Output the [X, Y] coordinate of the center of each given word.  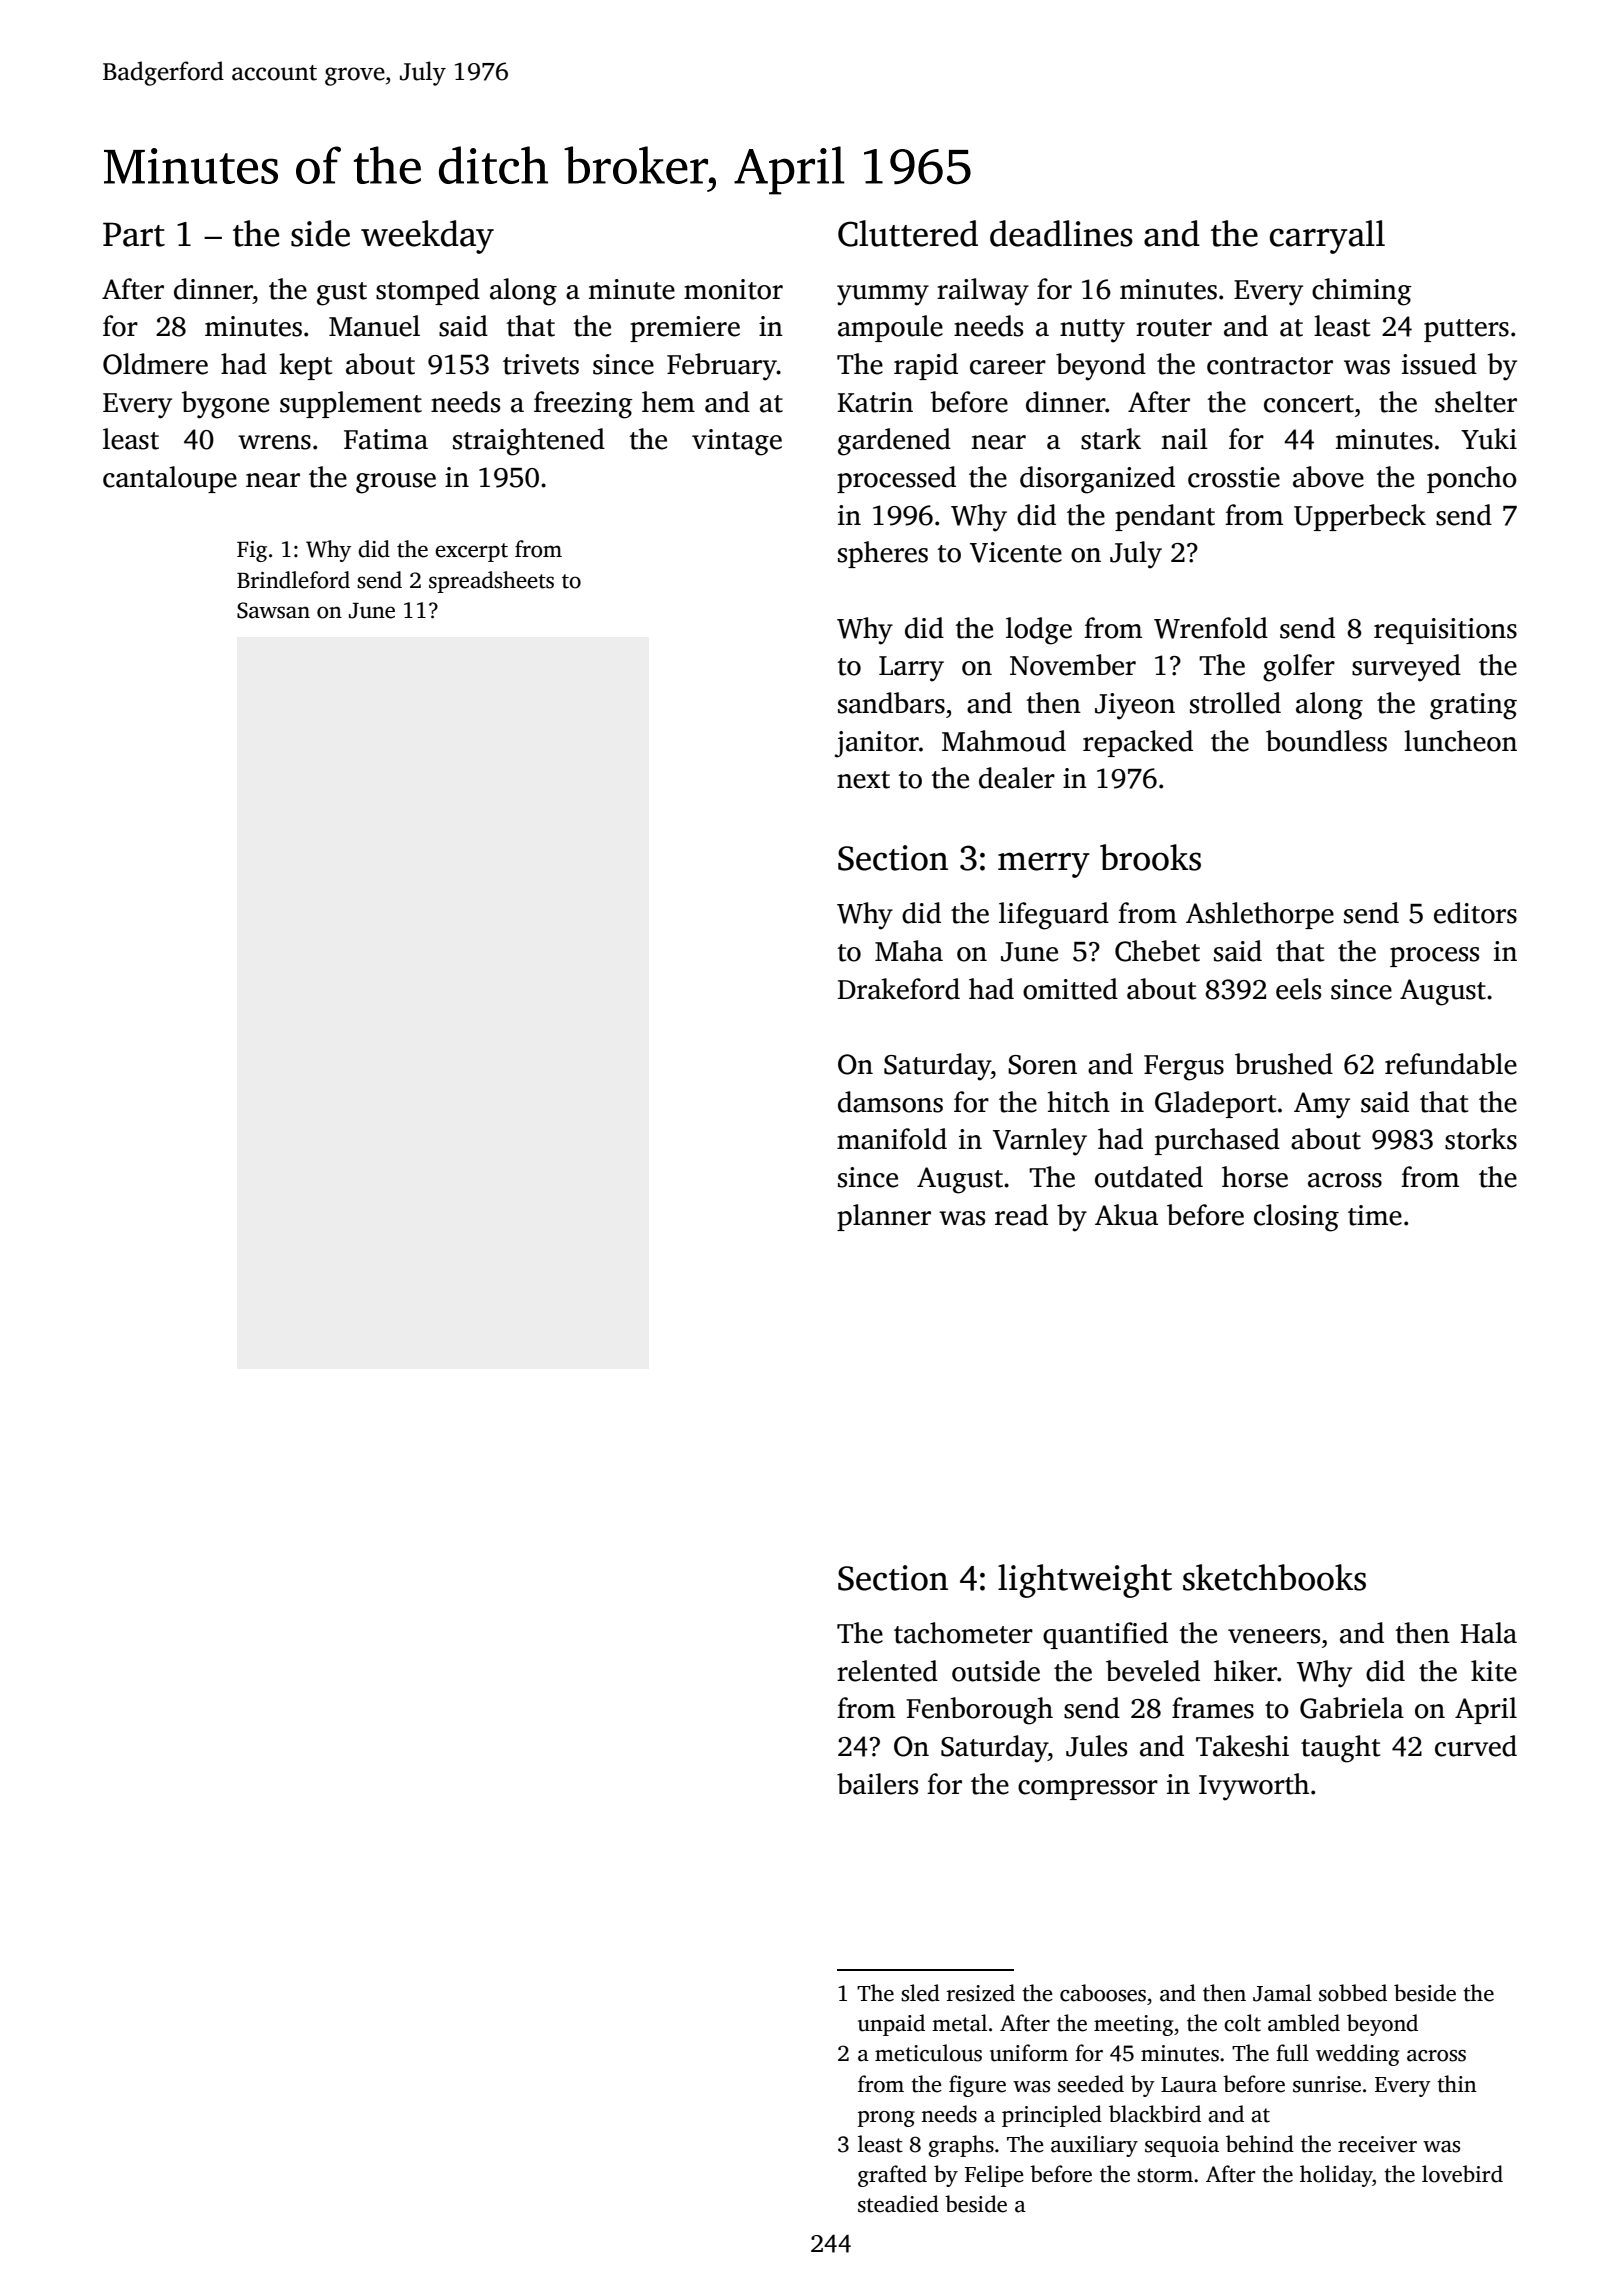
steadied [898, 2204]
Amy [1322, 1105]
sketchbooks [1274, 1577]
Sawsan [273, 610]
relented [887, 1671]
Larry [911, 669]
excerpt [471, 552]
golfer [1299, 668]
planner [884, 1217]
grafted [892, 2176]
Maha [909, 951]
